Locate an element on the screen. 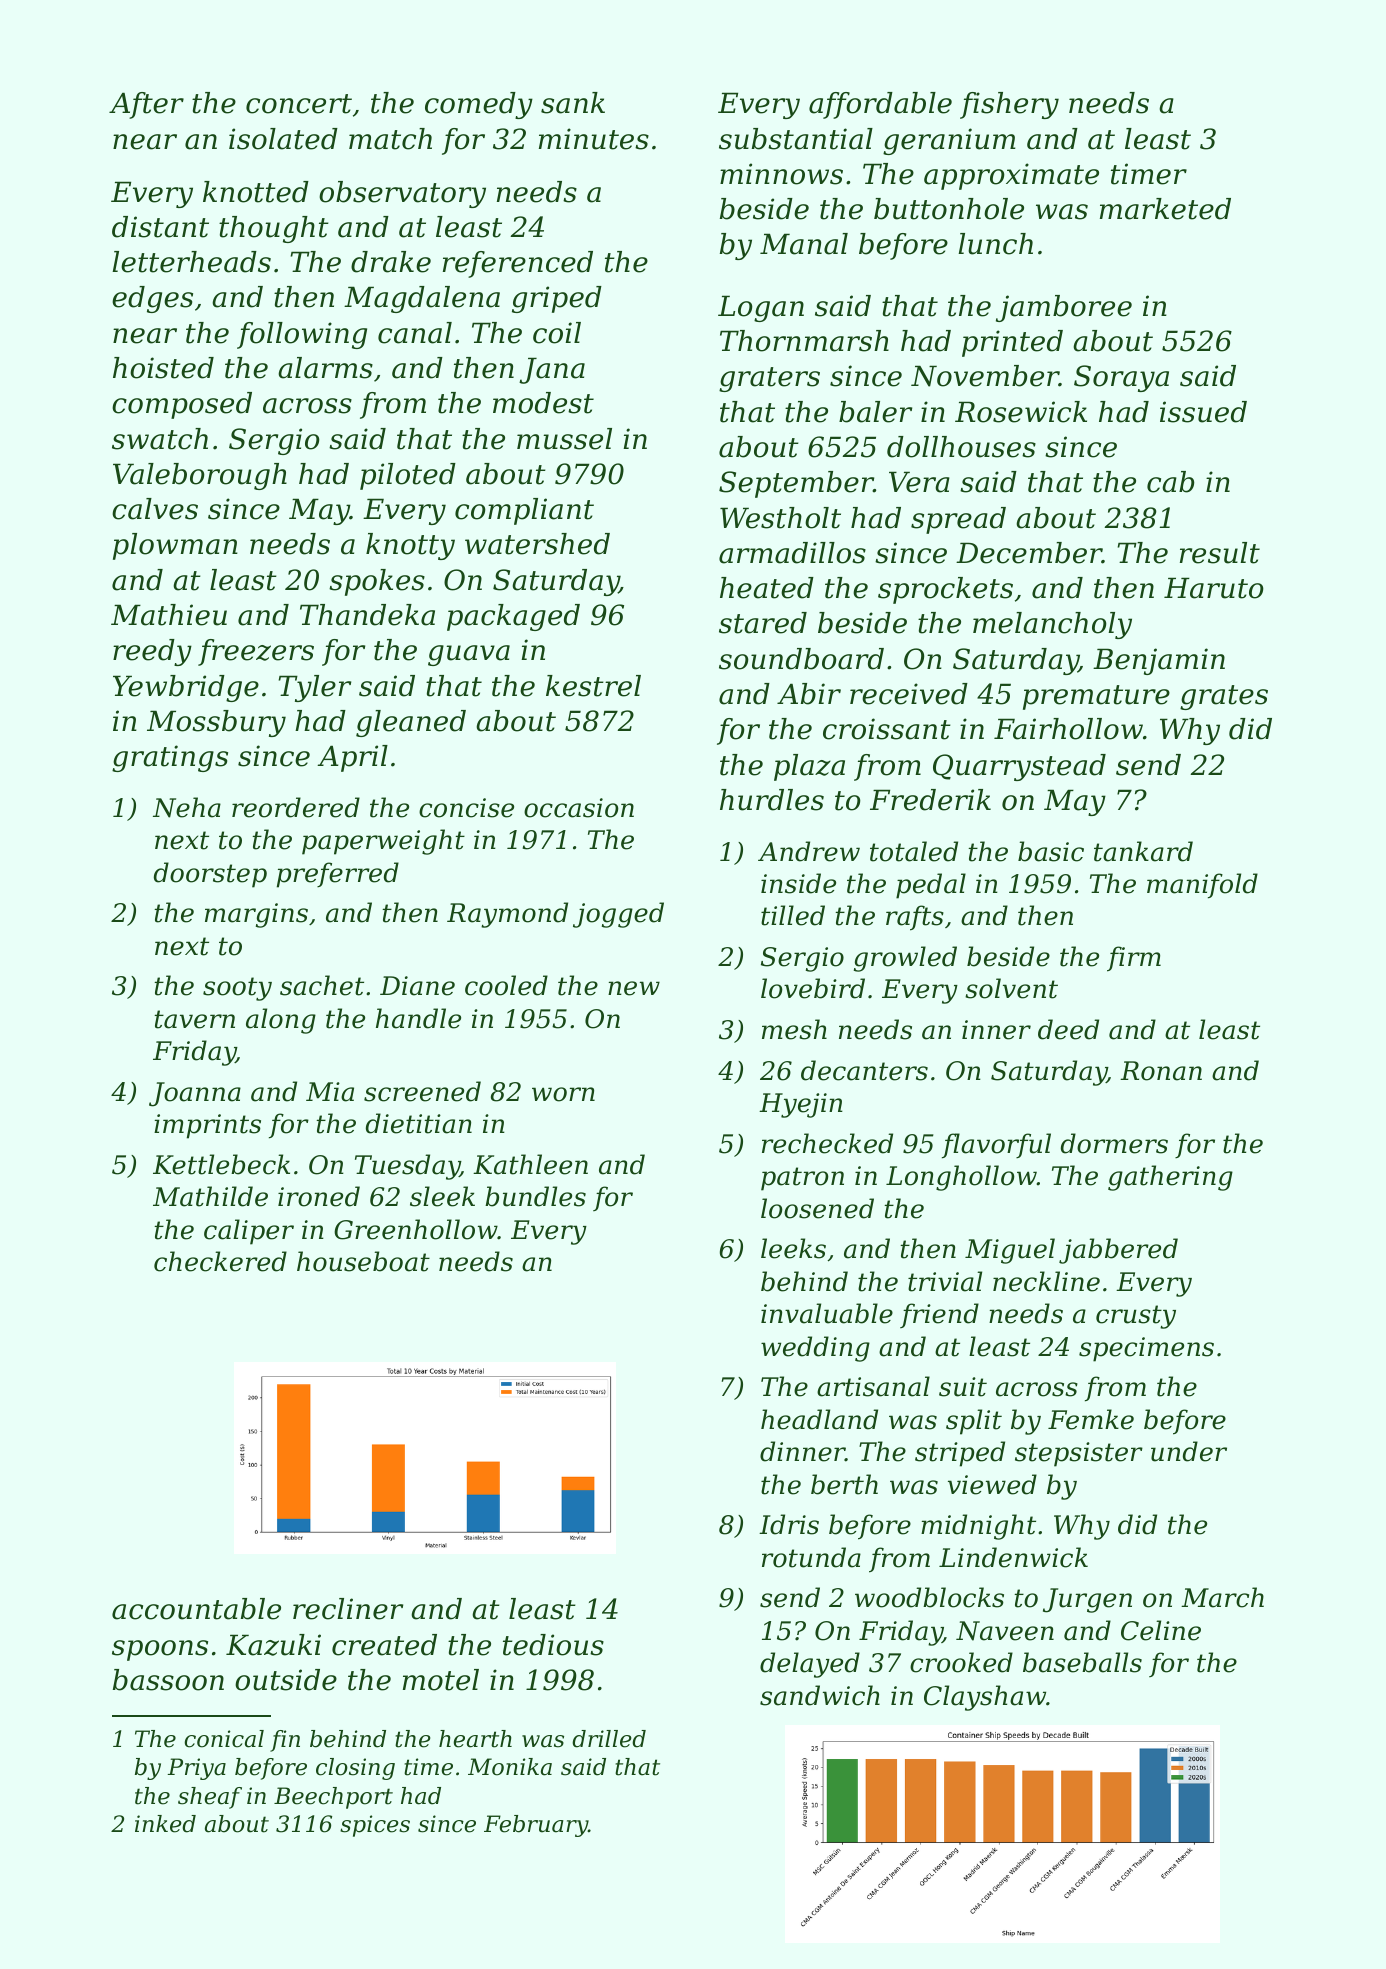 The height and width of the screenshot is (1969, 1386). dollhouses is located at coordinates (961, 447).
